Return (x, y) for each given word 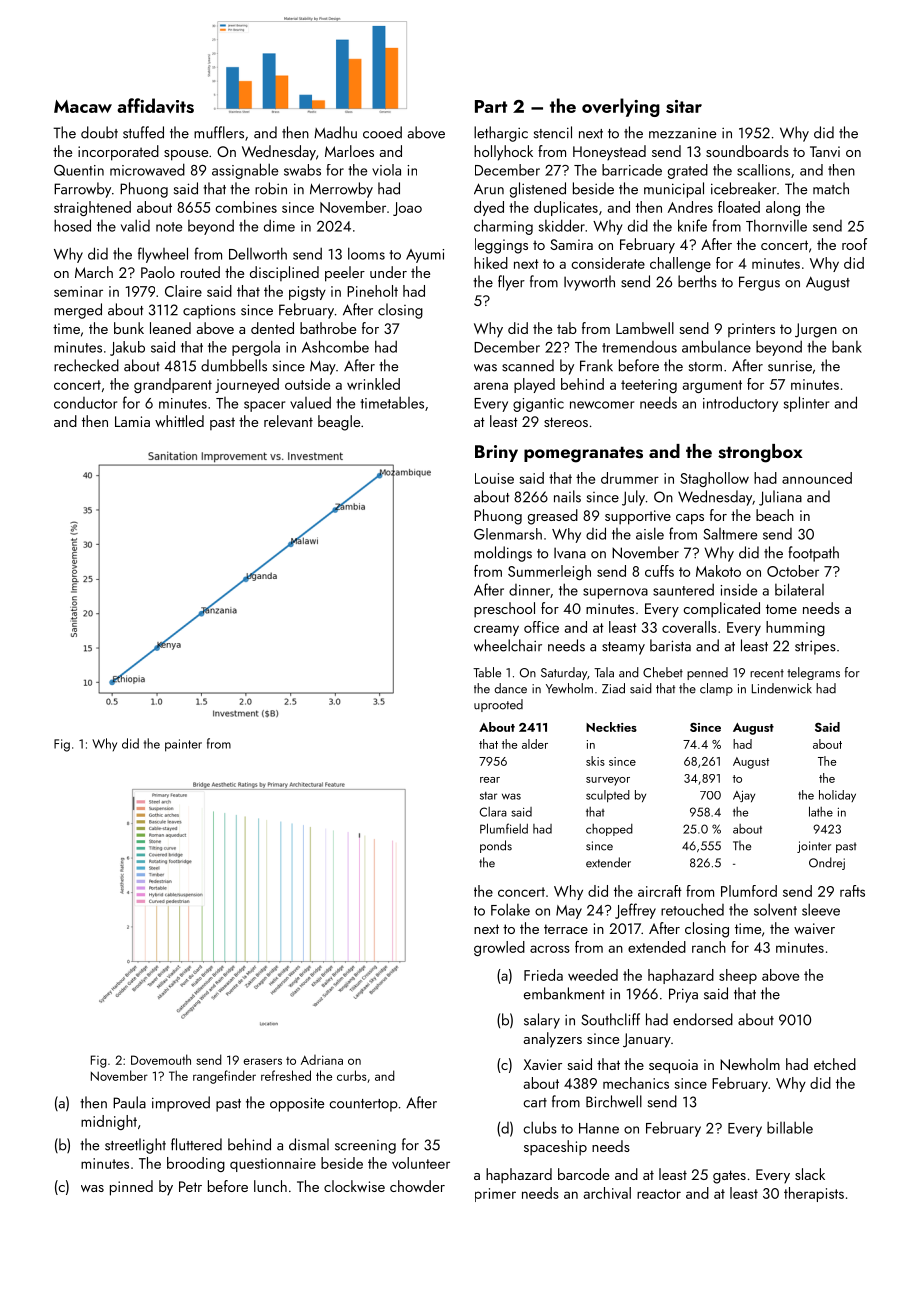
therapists (814, 1194)
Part (491, 106)
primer (495, 1195)
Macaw (83, 106)
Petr (190, 1186)
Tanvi (825, 151)
